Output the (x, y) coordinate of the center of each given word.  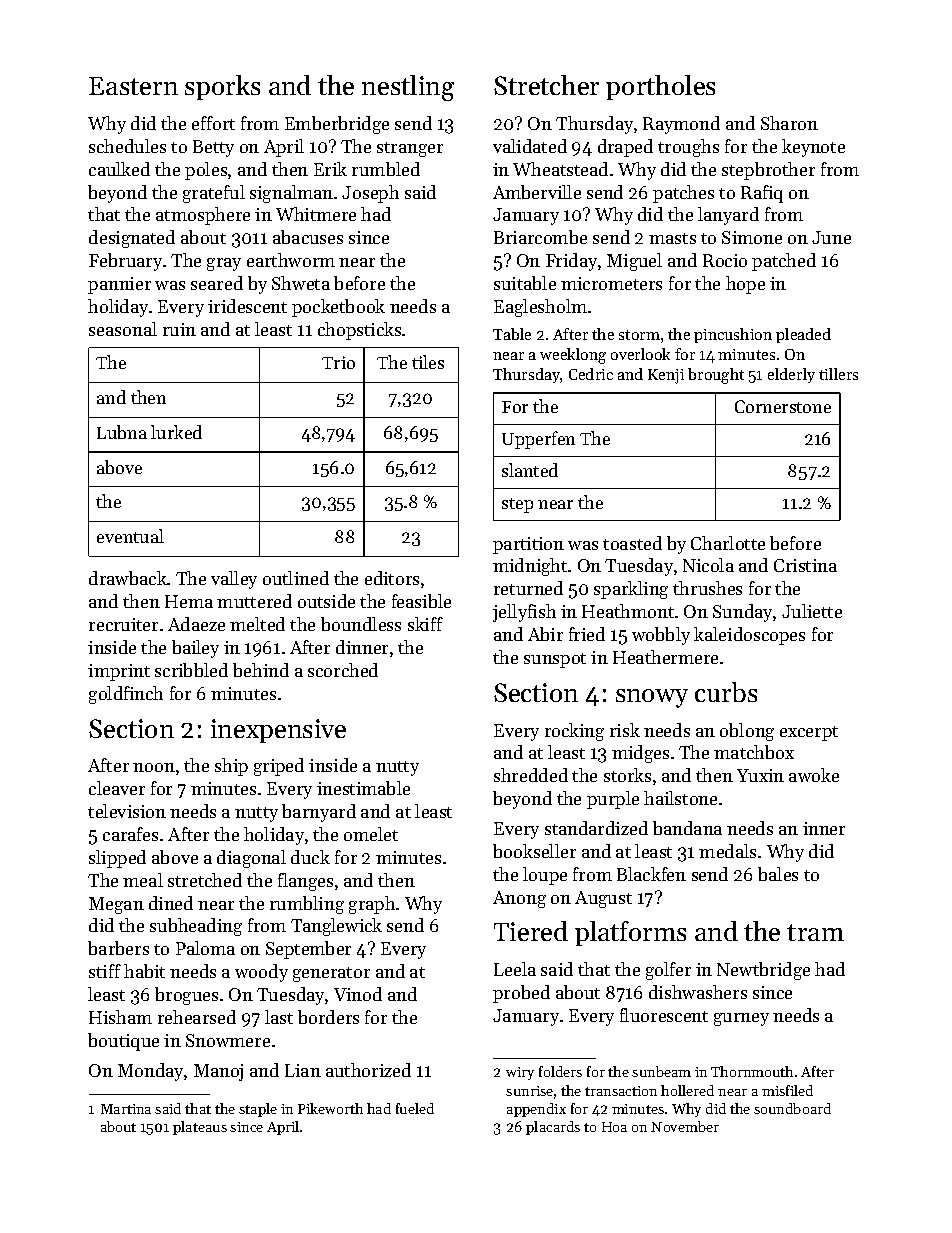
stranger (410, 149)
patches (683, 194)
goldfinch (126, 695)
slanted (530, 470)
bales (778, 874)
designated (132, 239)
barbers (118, 948)
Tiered (531, 931)
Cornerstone (783, 406)
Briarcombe (540, 237)
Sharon (789, 123)
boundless (361, 624)
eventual (130, 536)
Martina (126, 1109)
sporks (222, 87)
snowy (652, 698)
